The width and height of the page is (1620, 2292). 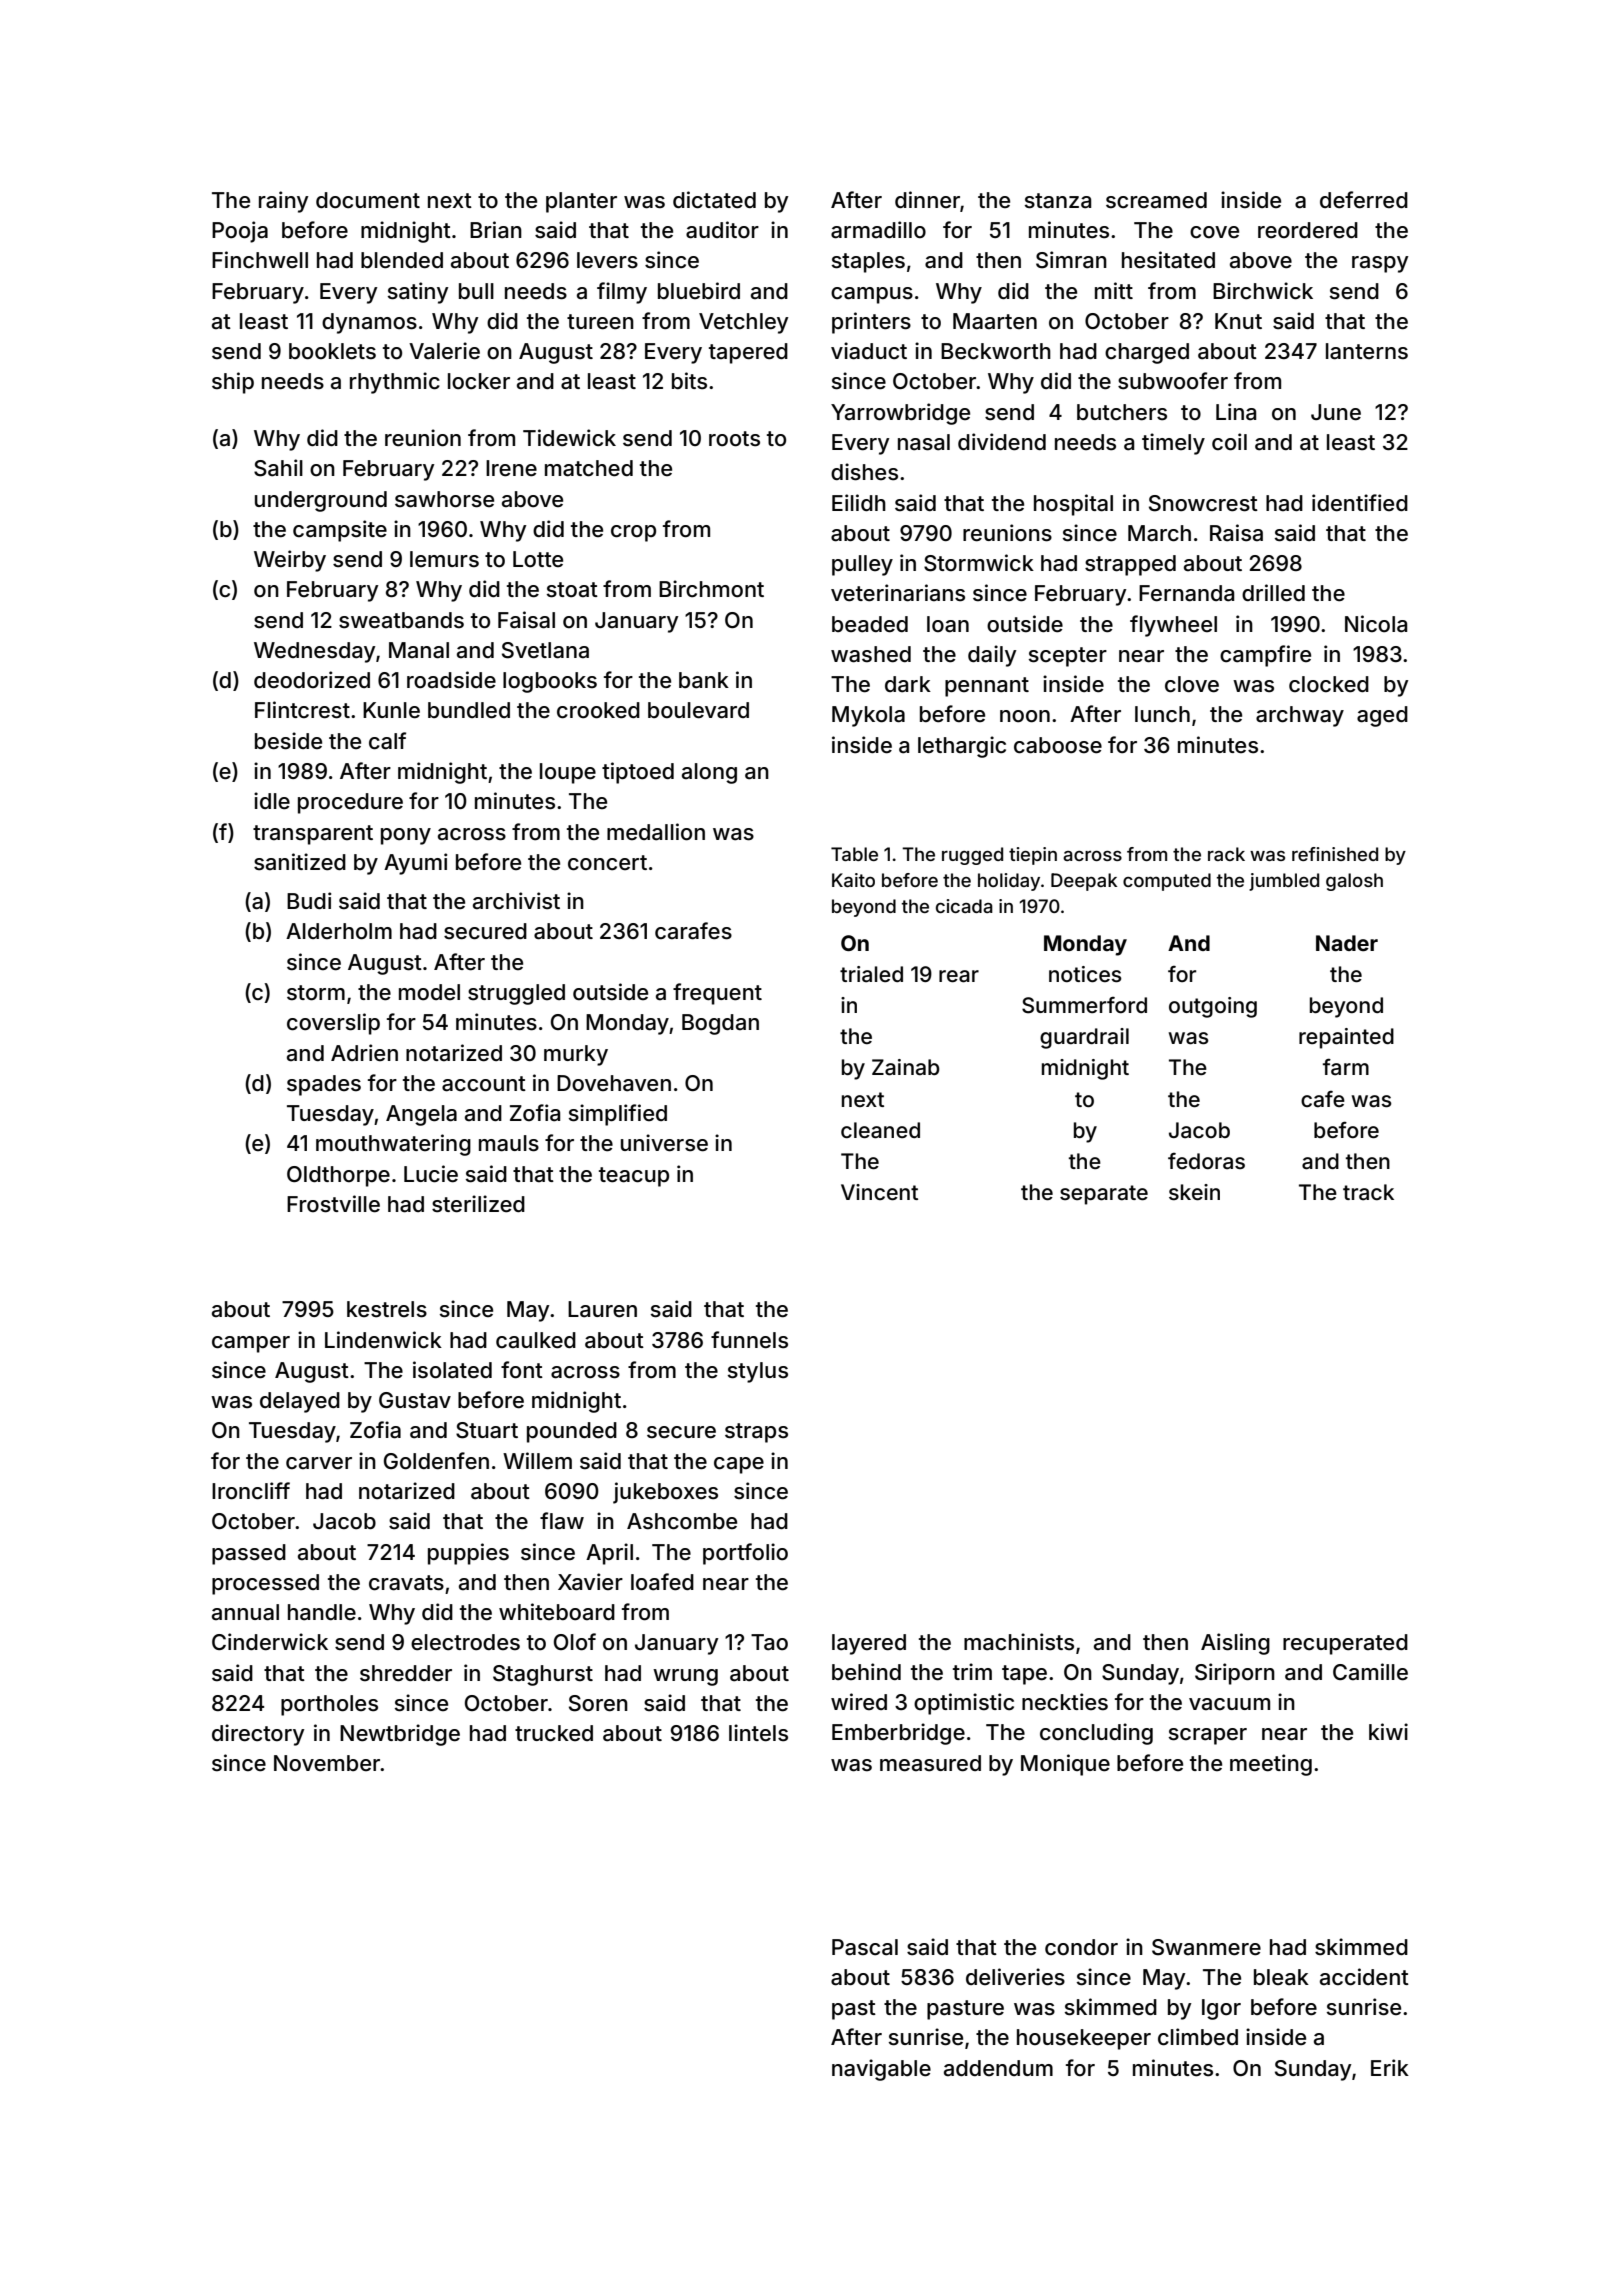 I want to click on kestrels, so click(x=387, y=1309).
